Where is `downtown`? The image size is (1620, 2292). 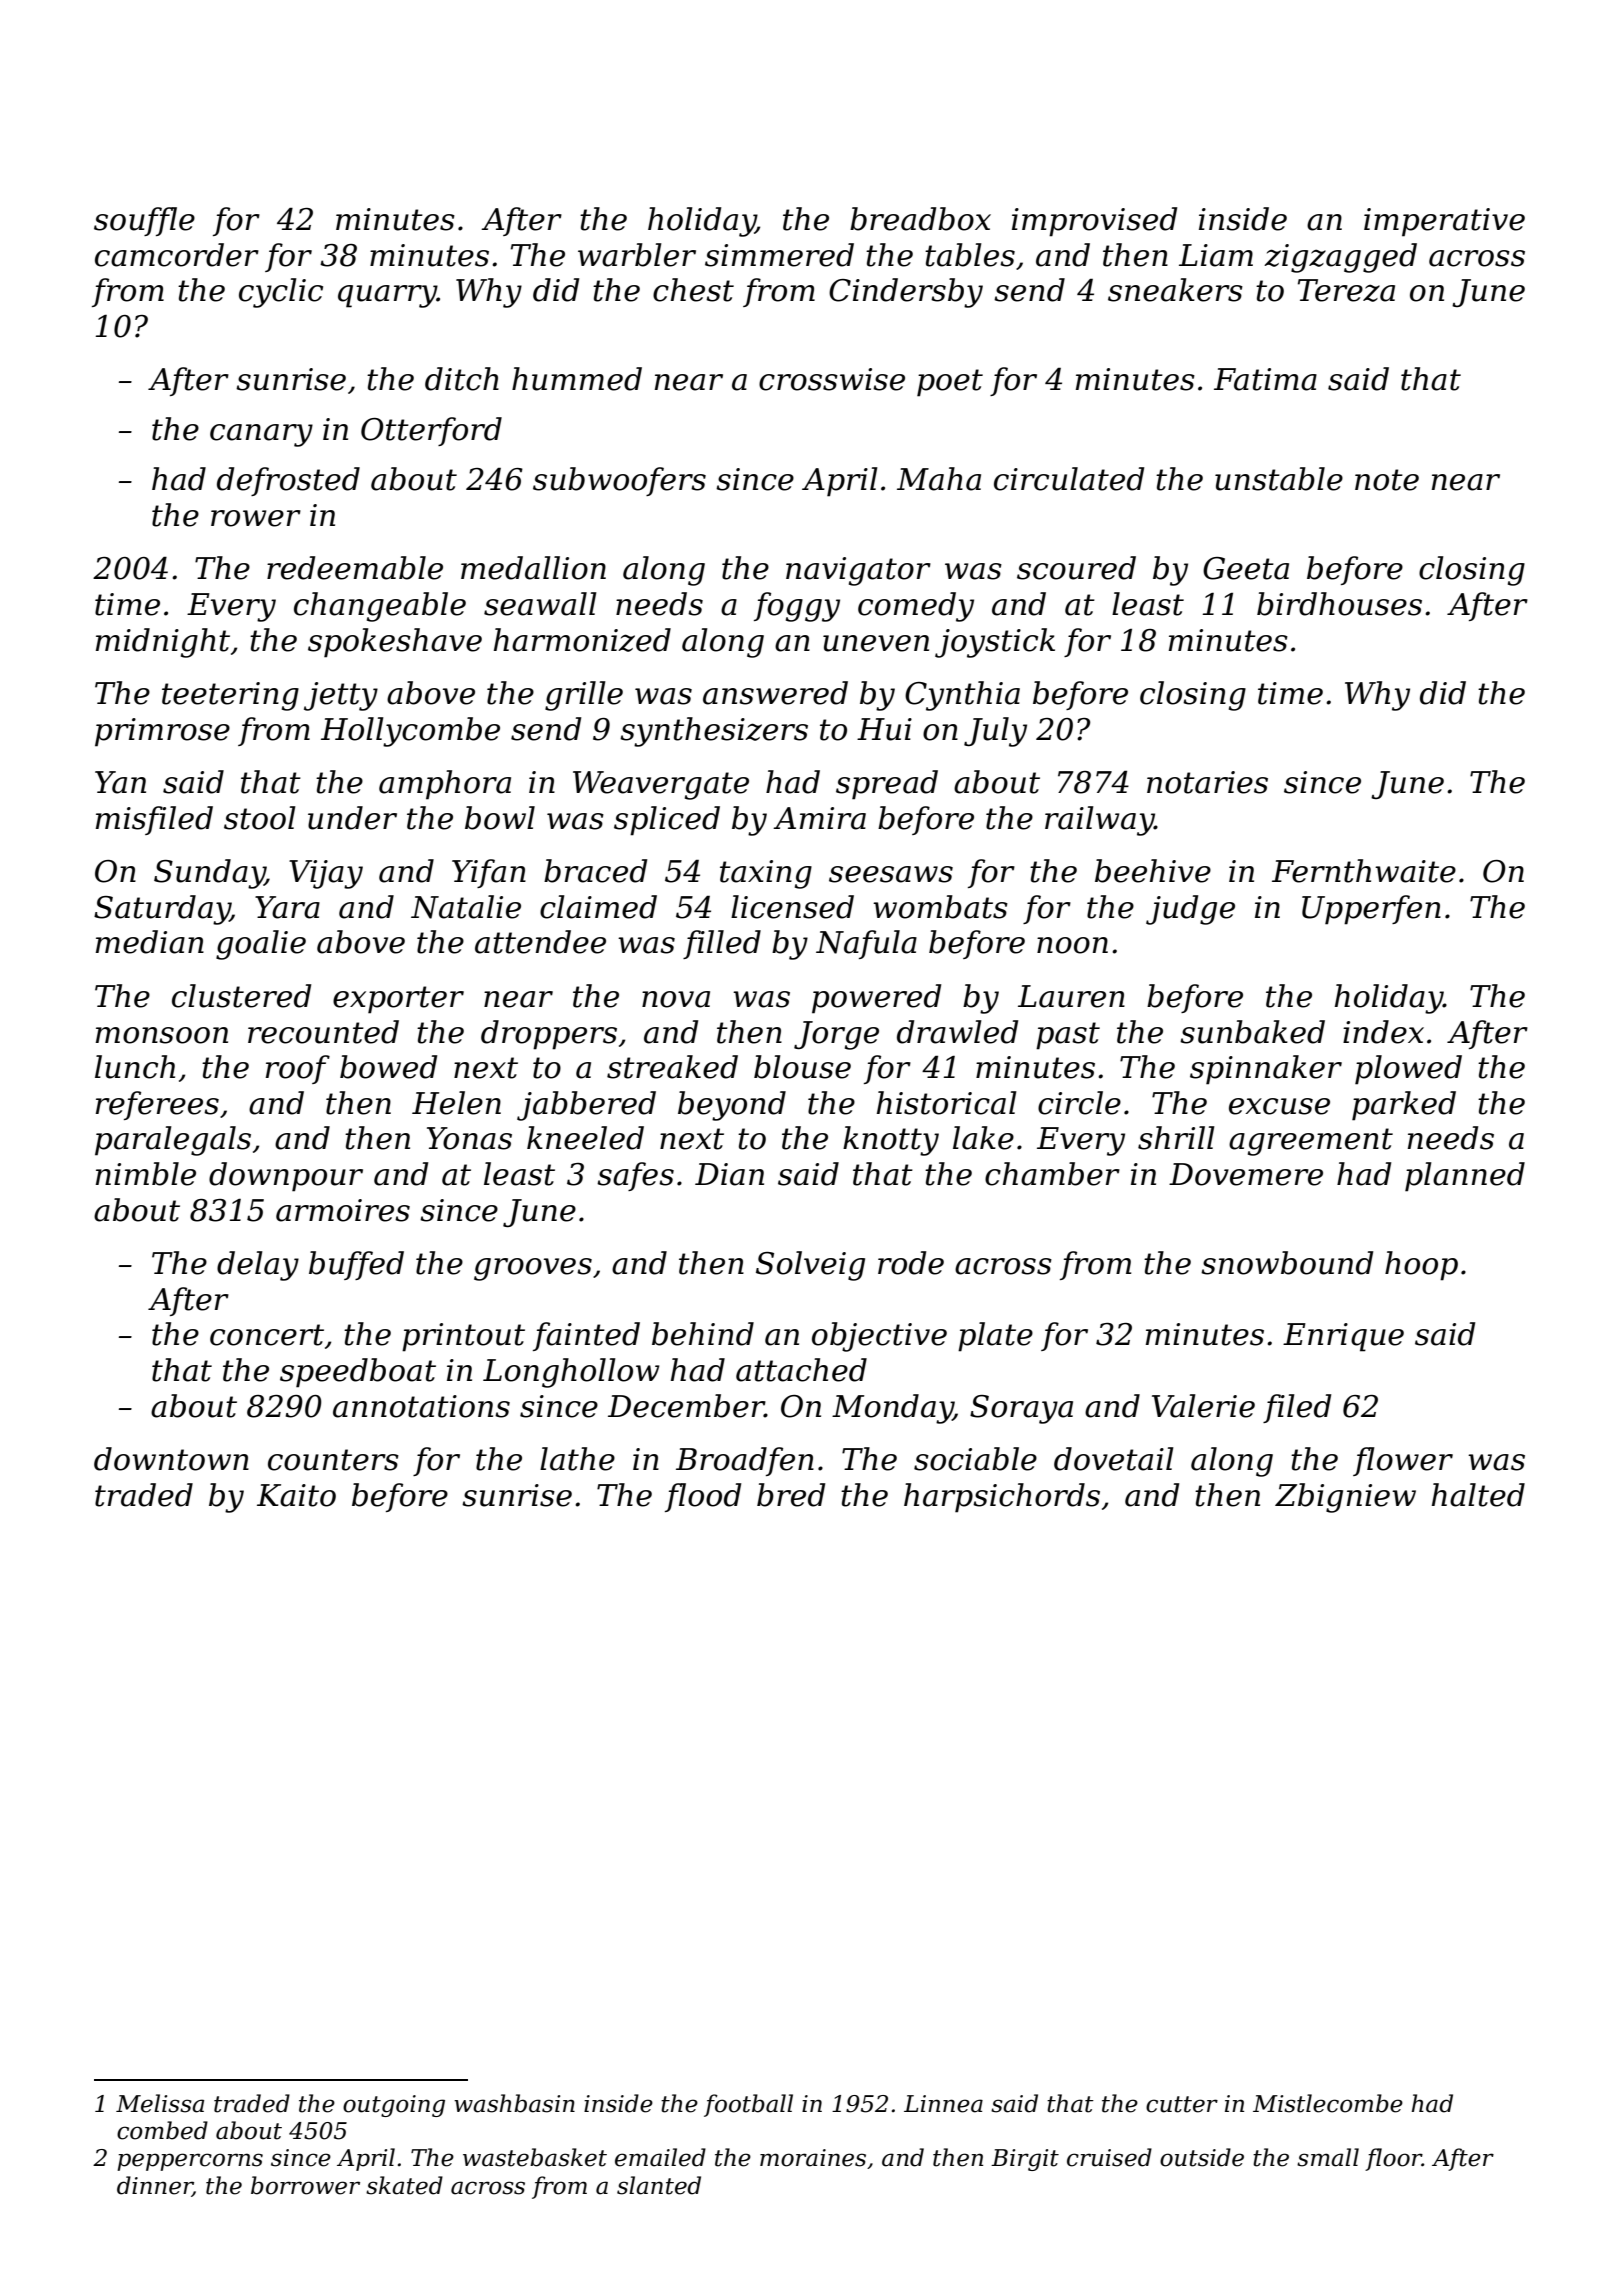 downtown is located at coordinates (171, 1459).
